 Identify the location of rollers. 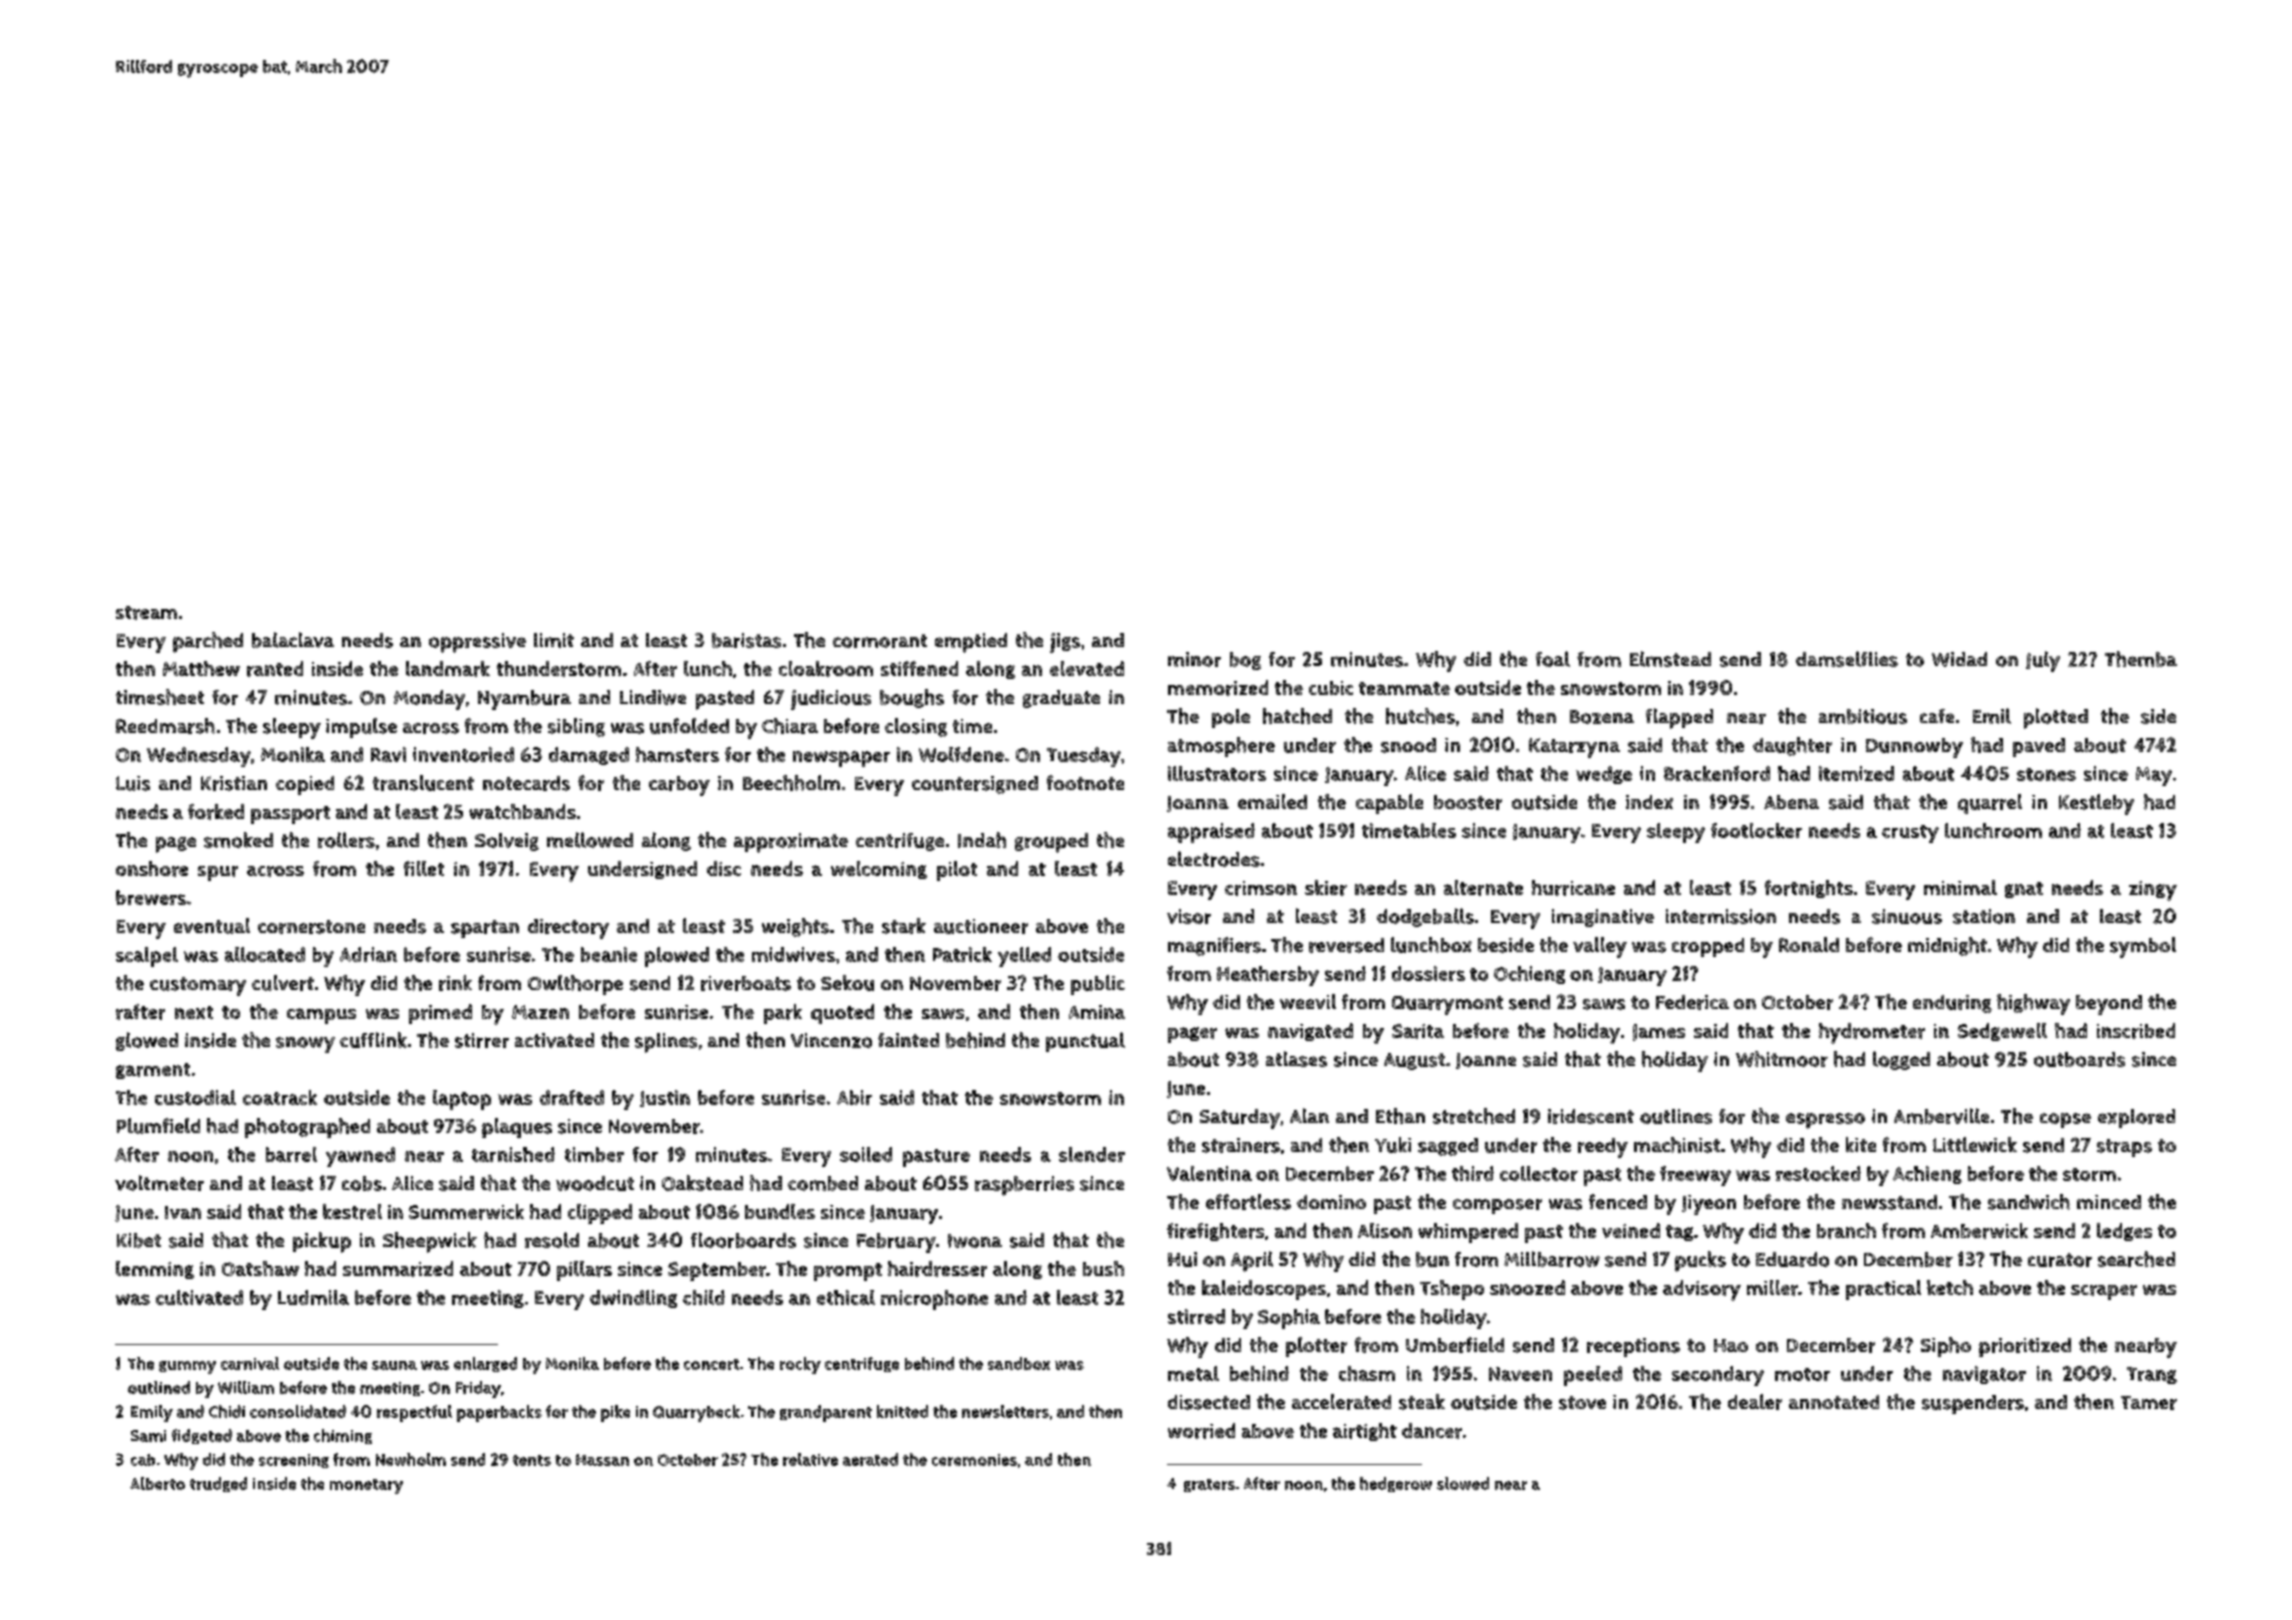
(346, 840).
